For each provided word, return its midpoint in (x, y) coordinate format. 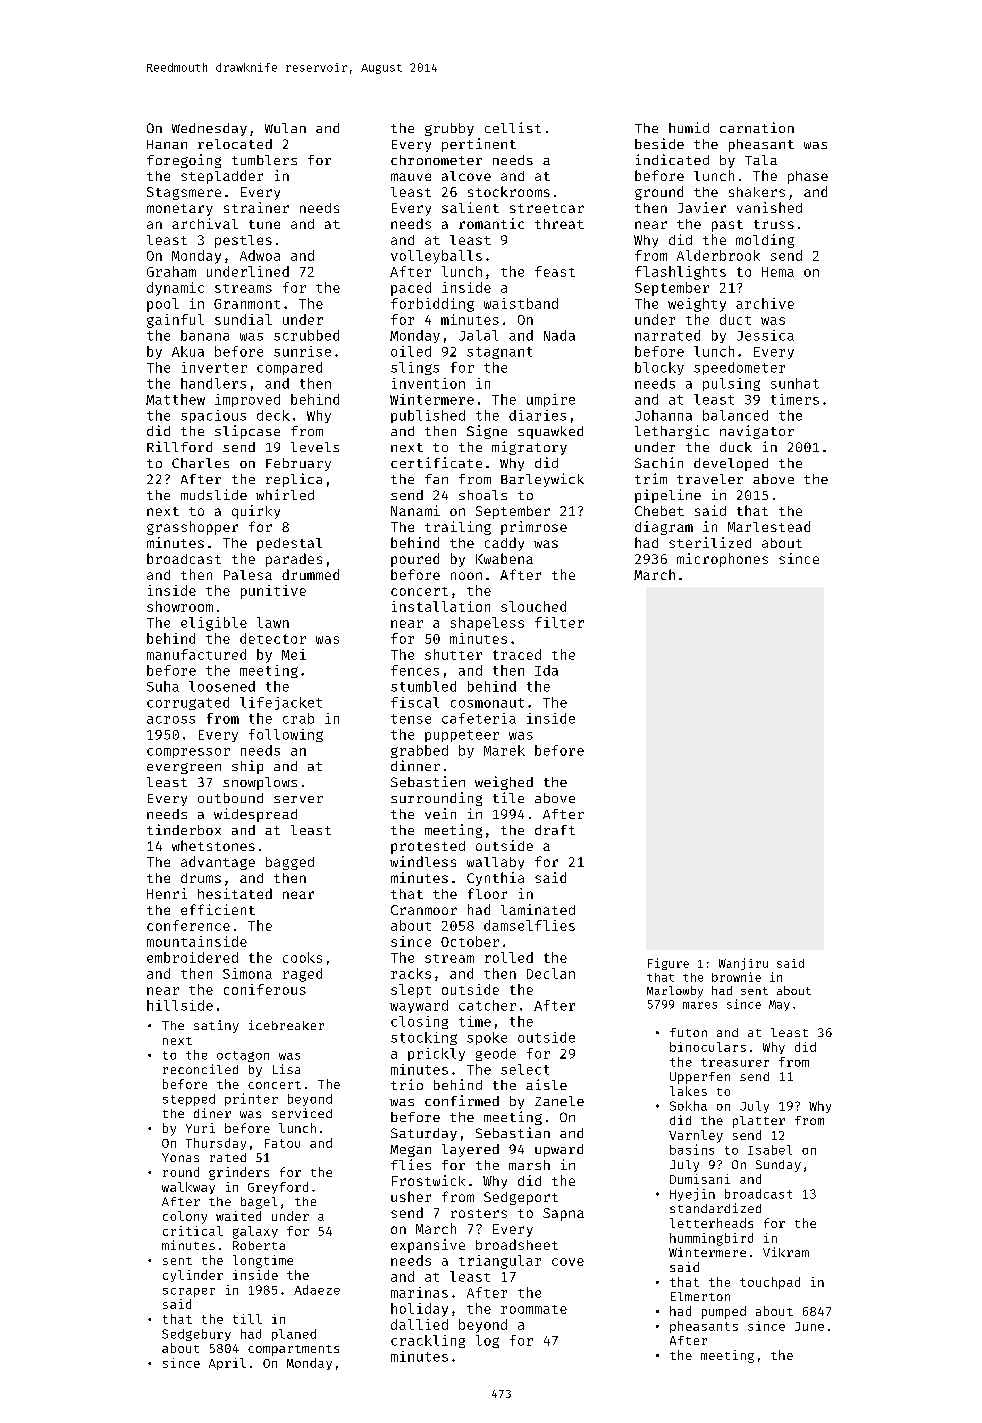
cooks (302, 957)
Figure (668, 964)
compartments (293, 1350)
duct (735, 319)
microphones (722, 560)
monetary (180, 210)
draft (555, 830)
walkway (188, 1188)
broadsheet (517, 1244)
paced (411, 289)
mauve (411, 177)
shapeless (487, 624)
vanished (769, 207)
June (809, 1326)
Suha (163, 686)
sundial (243, 319)
